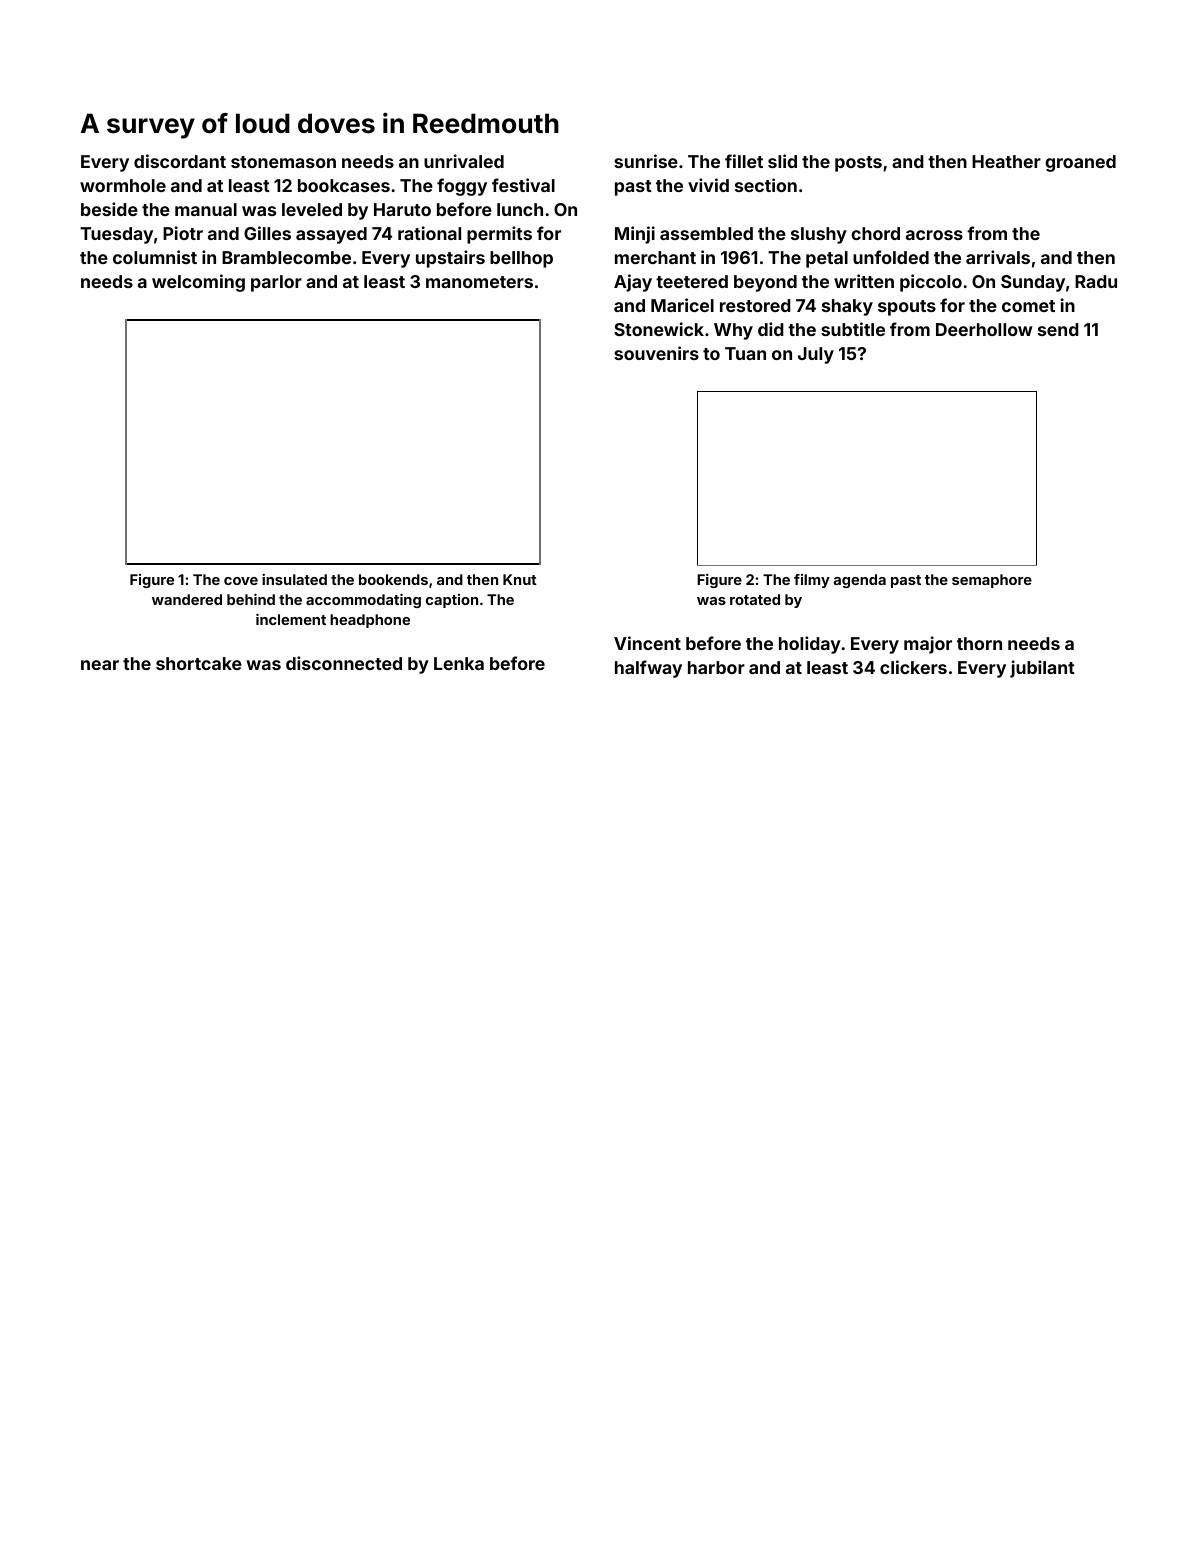  I want to click on insulated, so click(294, 579).
